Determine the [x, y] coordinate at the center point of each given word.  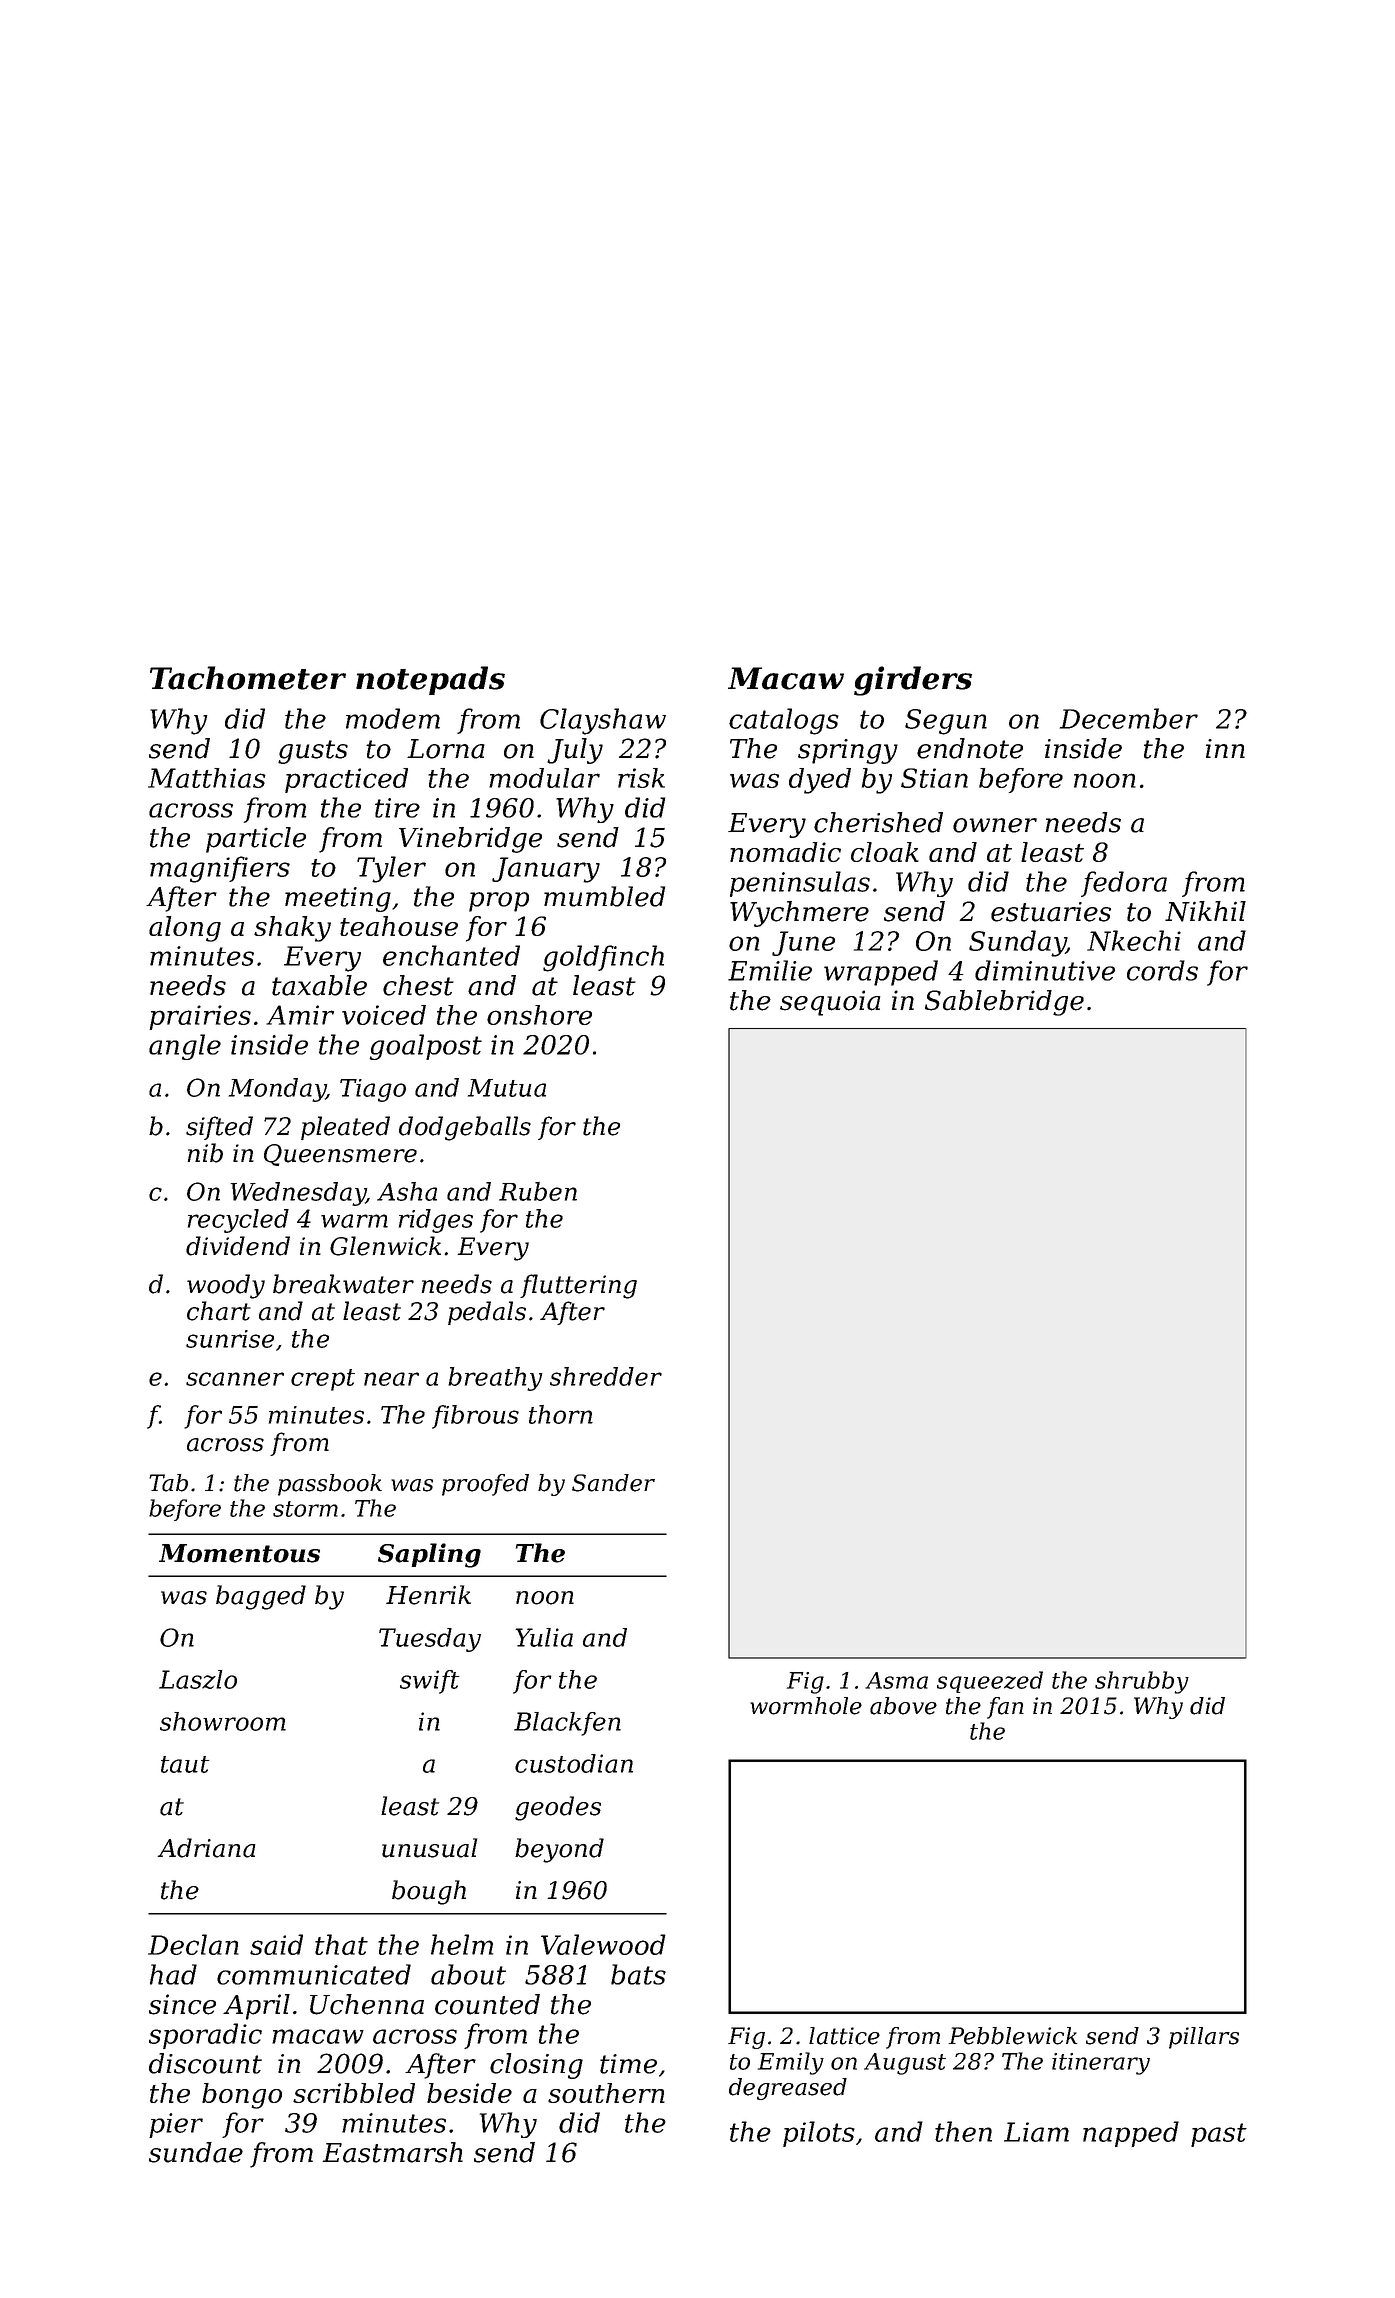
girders [913, 681]
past [1219, 2135]
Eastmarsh [392, 2152]
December [1129, 718]
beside [469, 2093]
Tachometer [248, 678]
